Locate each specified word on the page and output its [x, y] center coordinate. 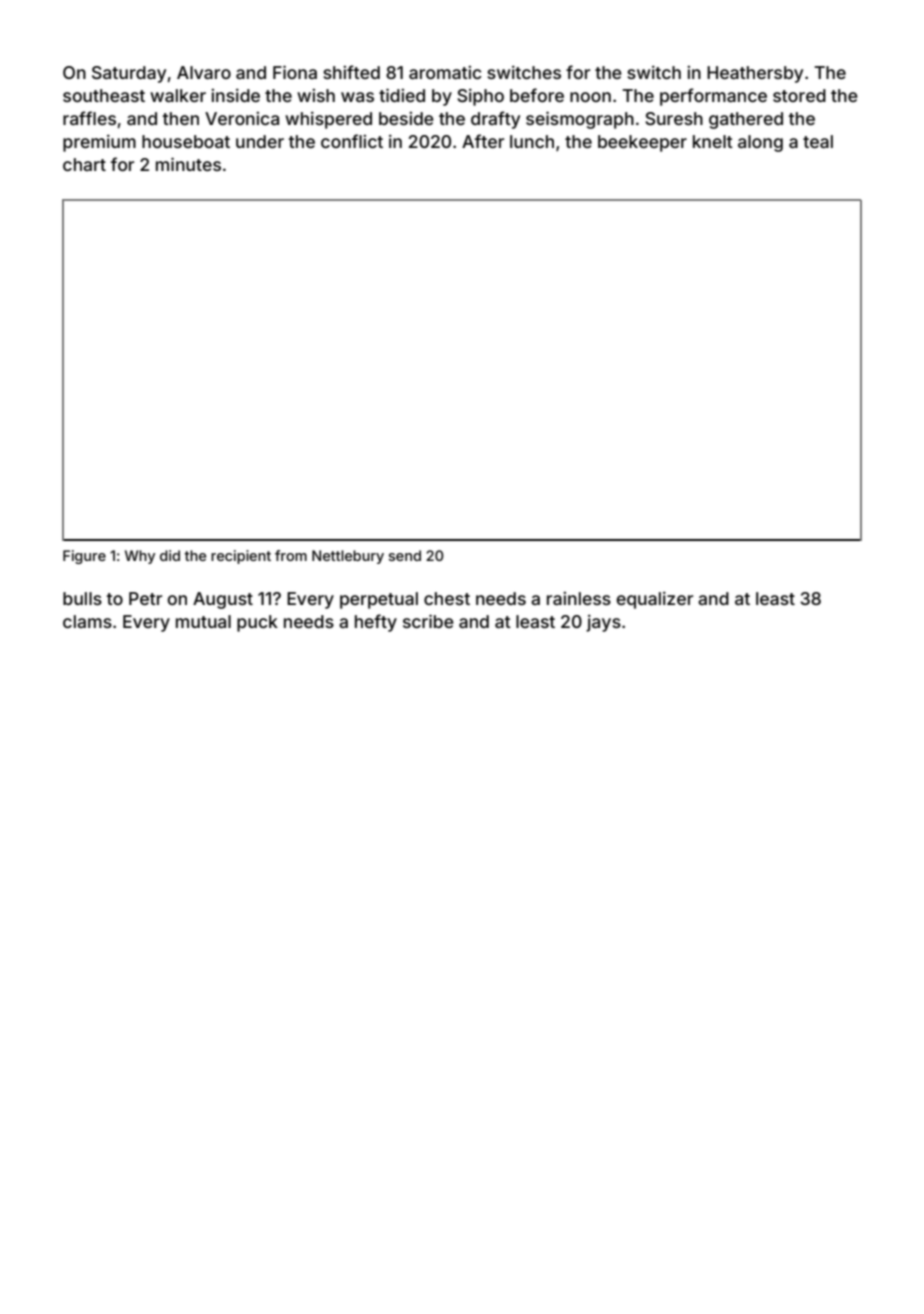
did [170, 555]
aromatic [445, 72]
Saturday [129, 74]
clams [87, 621]
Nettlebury [348, 557]
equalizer [654, 600]
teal [818, 141]
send [405, 555]
